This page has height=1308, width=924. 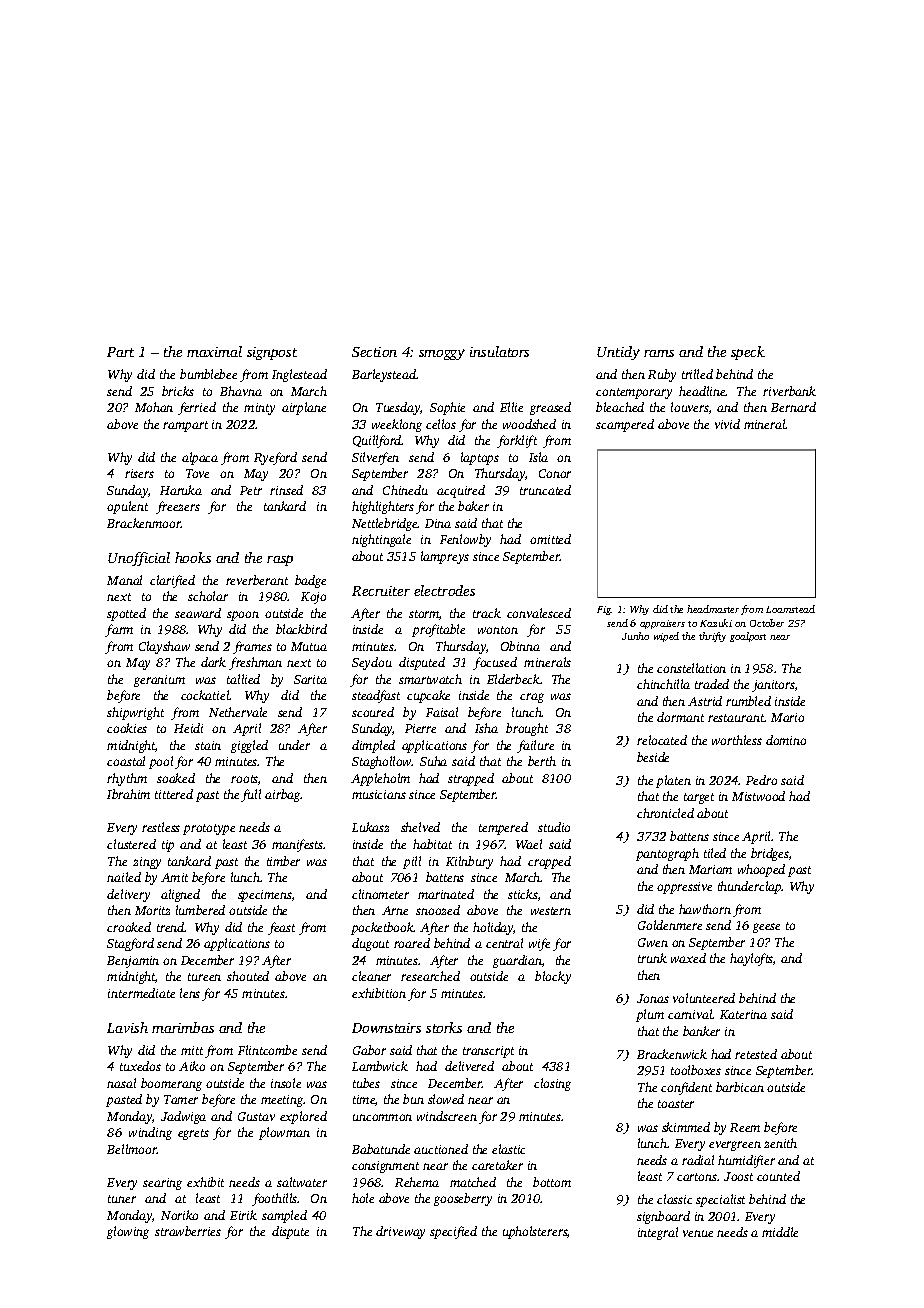 I want to click on Mistwood, so click(x=758, y=796).
